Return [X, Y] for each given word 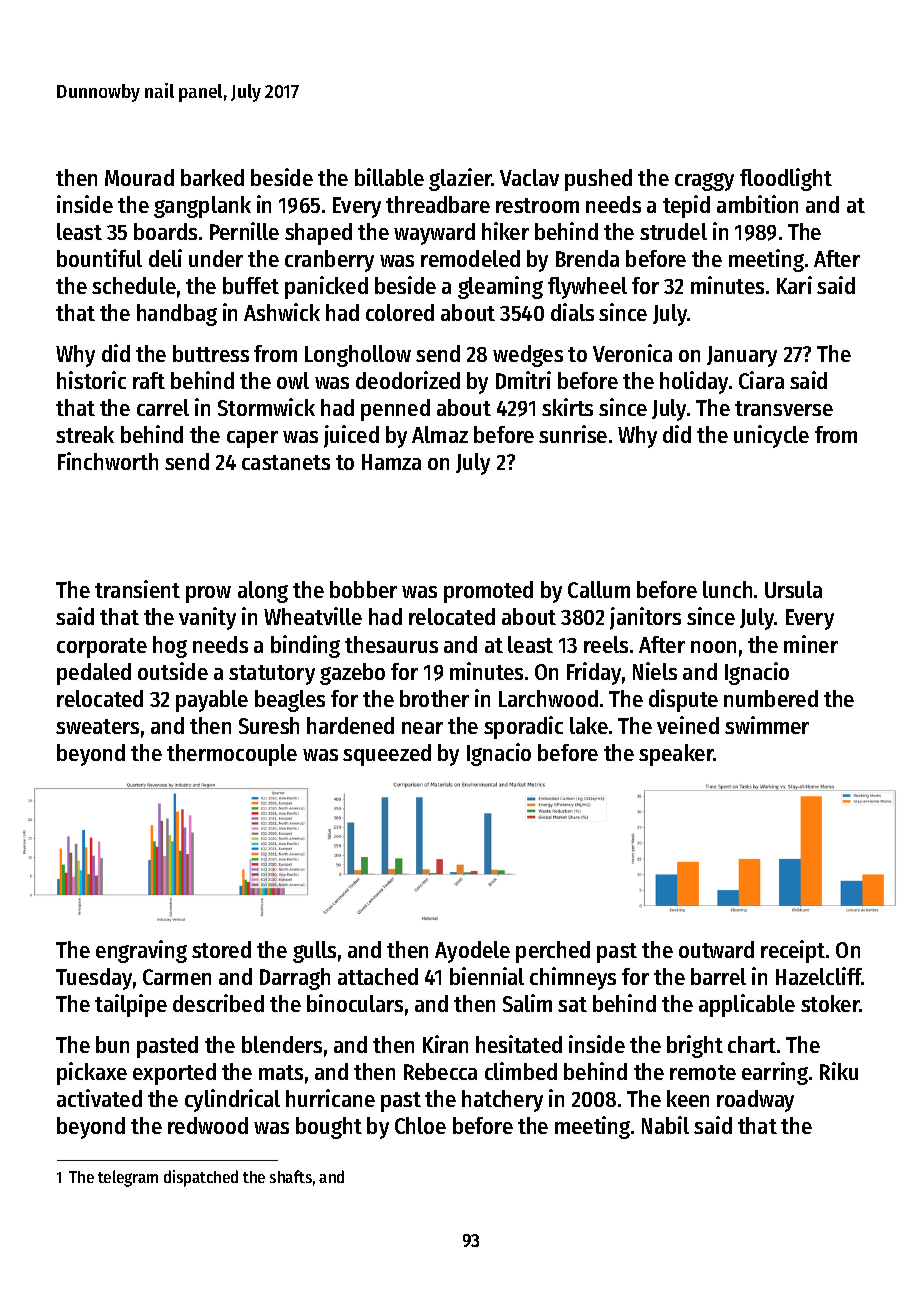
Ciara [761, 380]
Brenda [587, 258]
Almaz [440, 434]
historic [91, 380]
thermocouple [232, 755]
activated [99, 1098]
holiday [694, 382]
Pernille [244, 231]
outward [716, 949]
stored [221, 949]
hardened [350, 725]
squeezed [387, 755]
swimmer [767, 725]
